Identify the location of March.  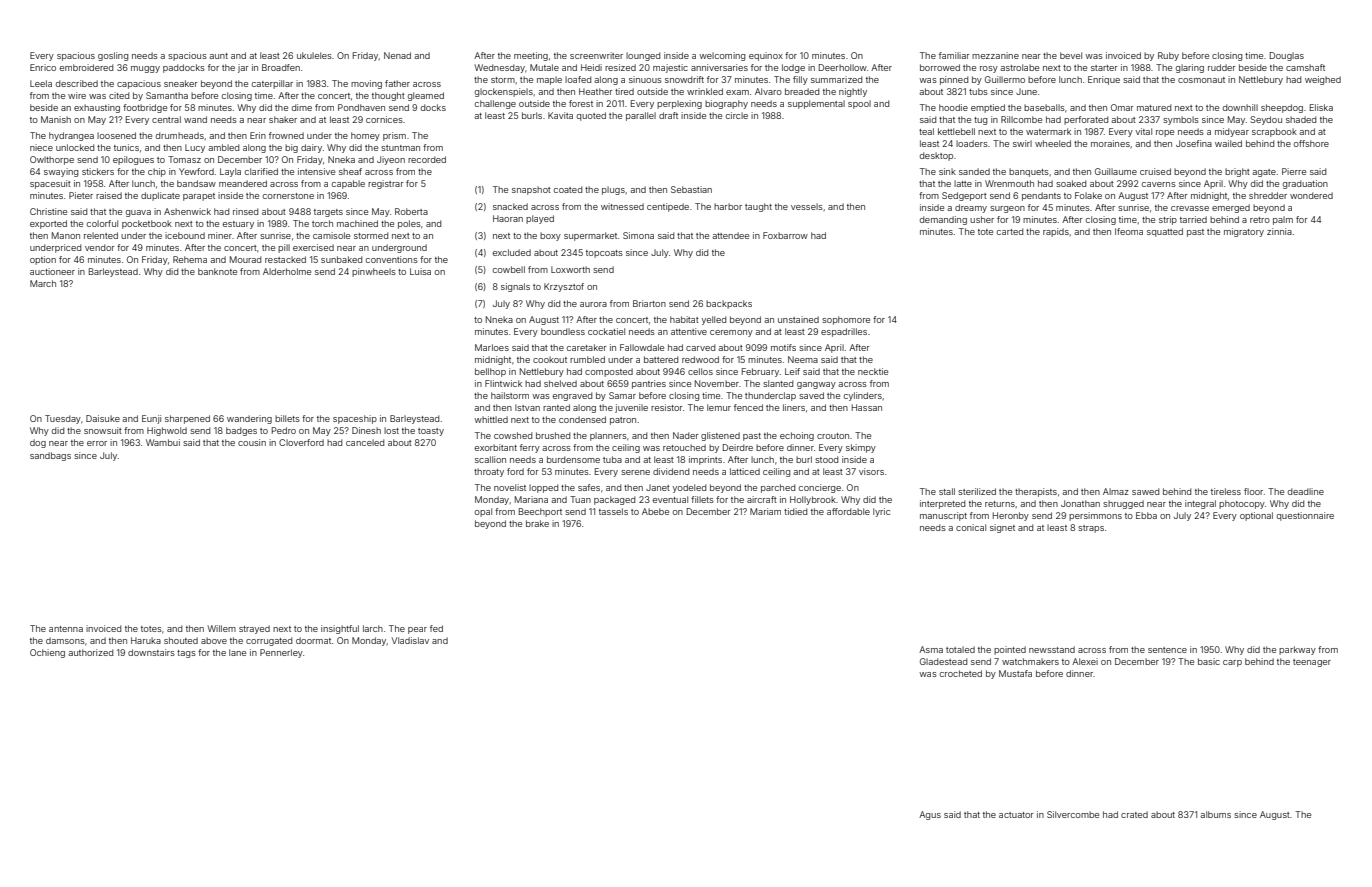
(43, 283).
